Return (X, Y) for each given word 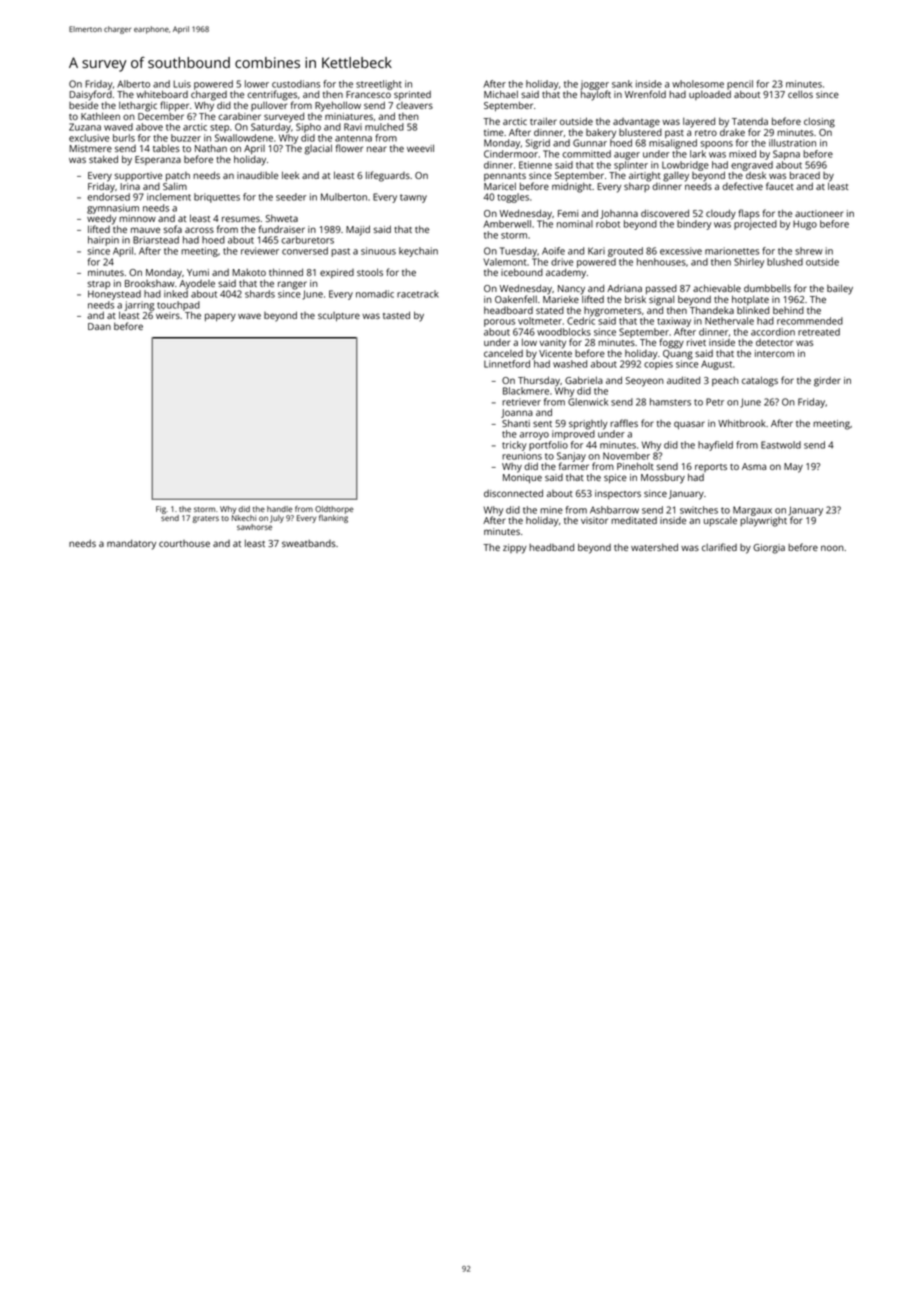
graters (205, 519)
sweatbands (309, 543)
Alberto (133, 84)
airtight (645, 177)
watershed (654, 547)
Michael (501, 94)
